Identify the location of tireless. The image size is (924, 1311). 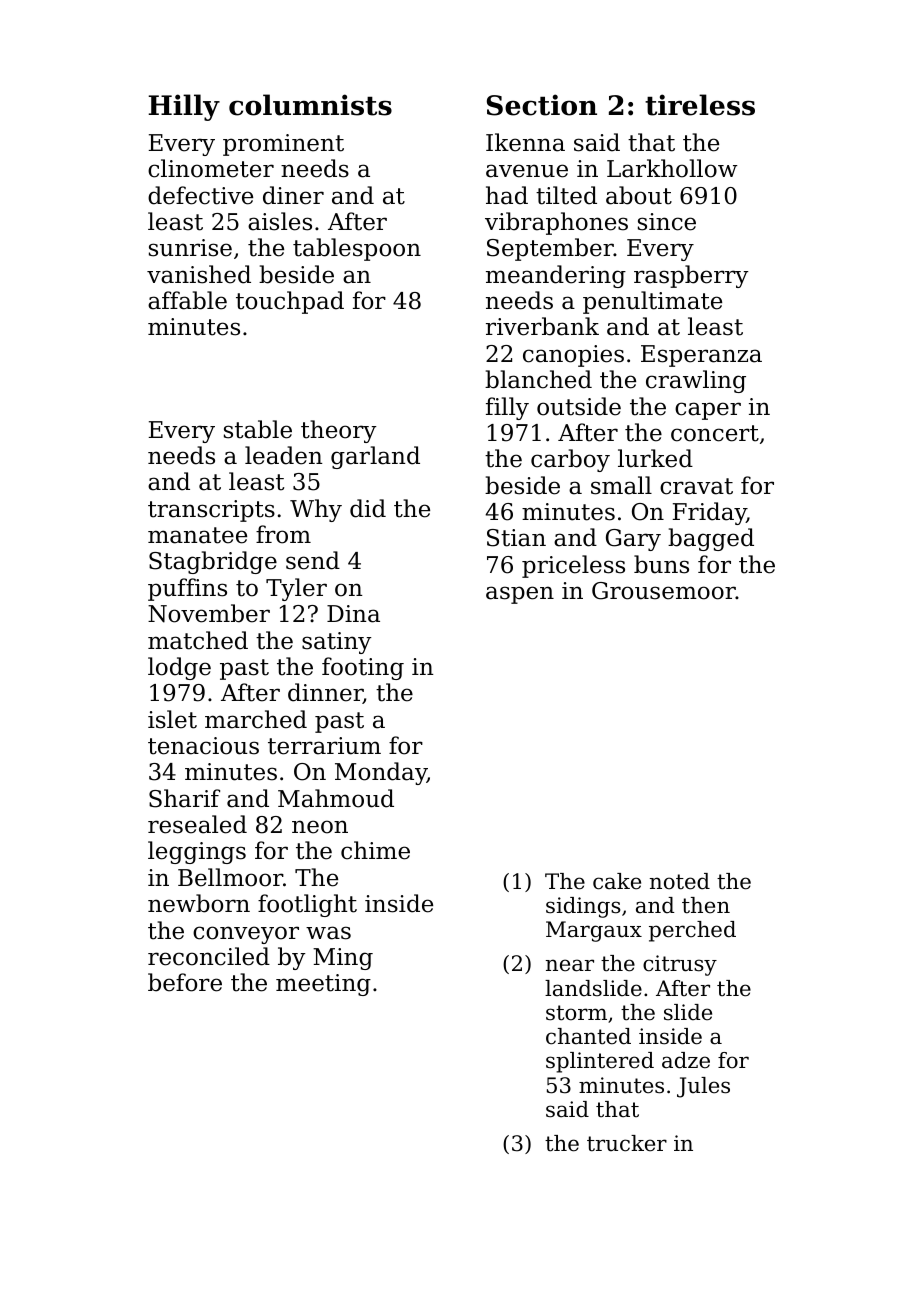
(700, 105).
